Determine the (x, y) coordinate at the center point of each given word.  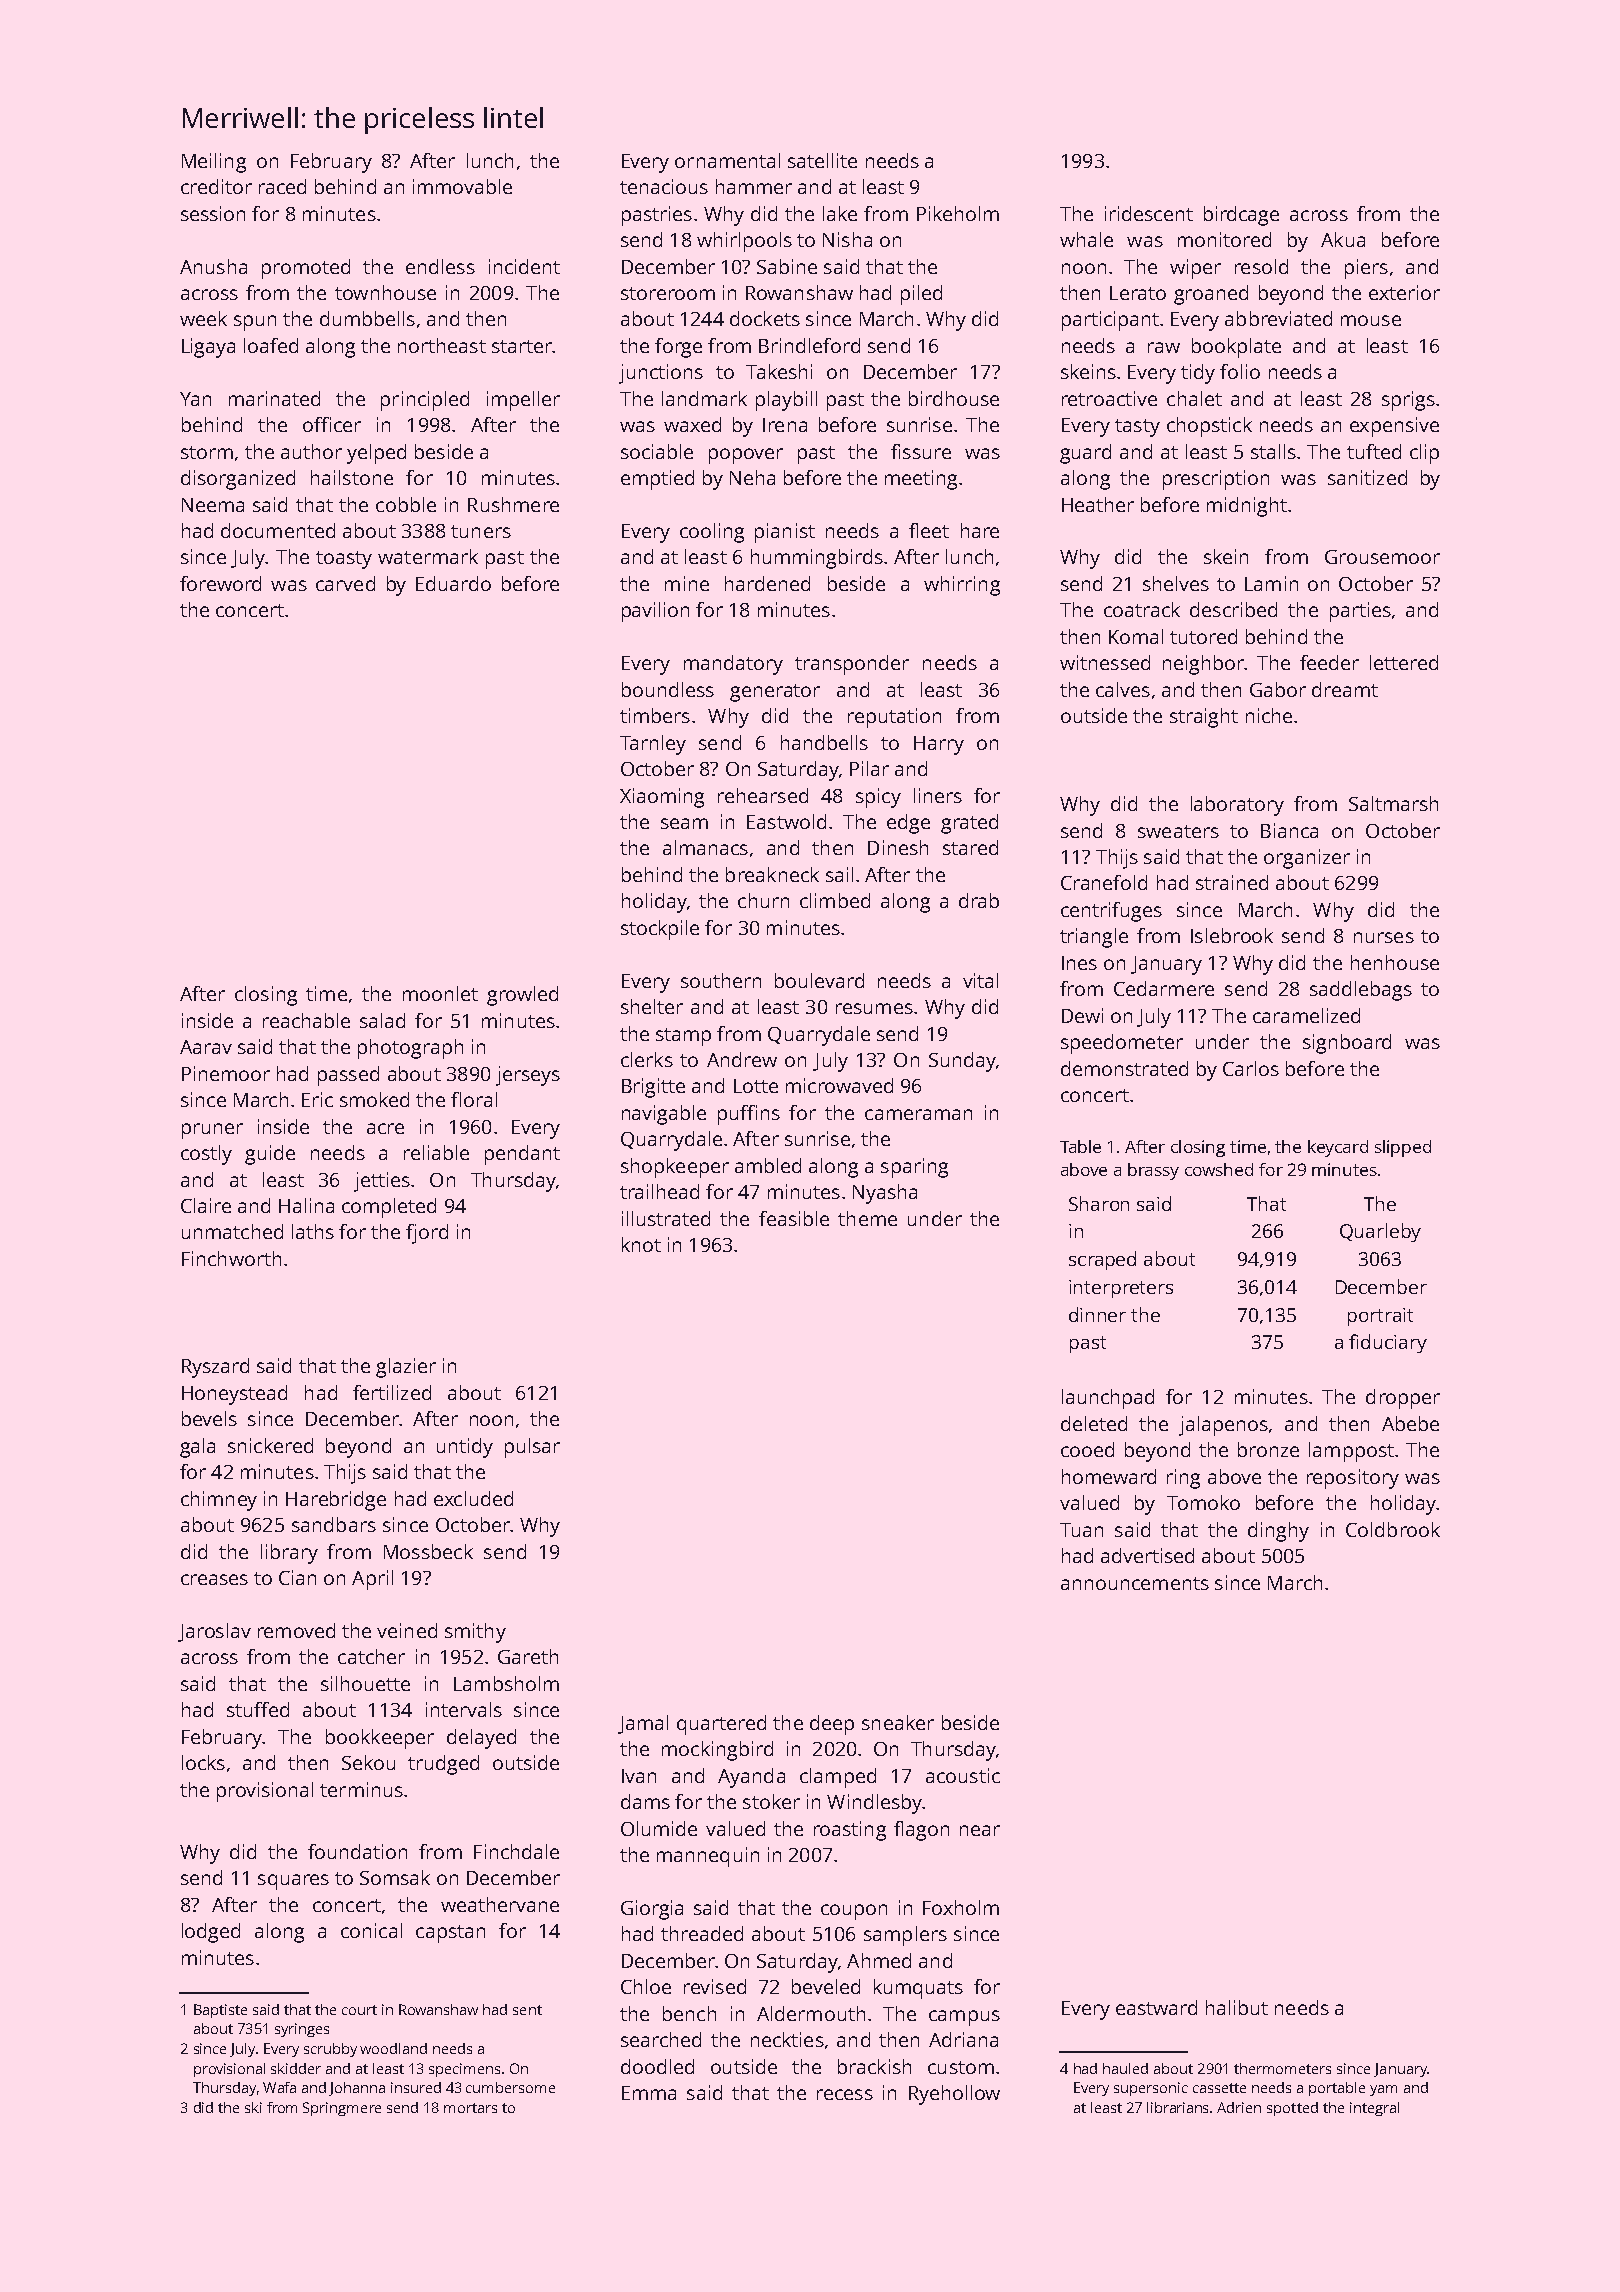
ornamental (727, 160)
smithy (475, 1633)
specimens (464, 2070)
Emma (649, 2093)
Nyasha (885, 1194)
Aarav (206, 1047)
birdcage (1241, 216)
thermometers (1282, 2068)
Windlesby (874, 1804)
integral (1374, 2109)
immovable (462, 186)
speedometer (1122, 1044)
